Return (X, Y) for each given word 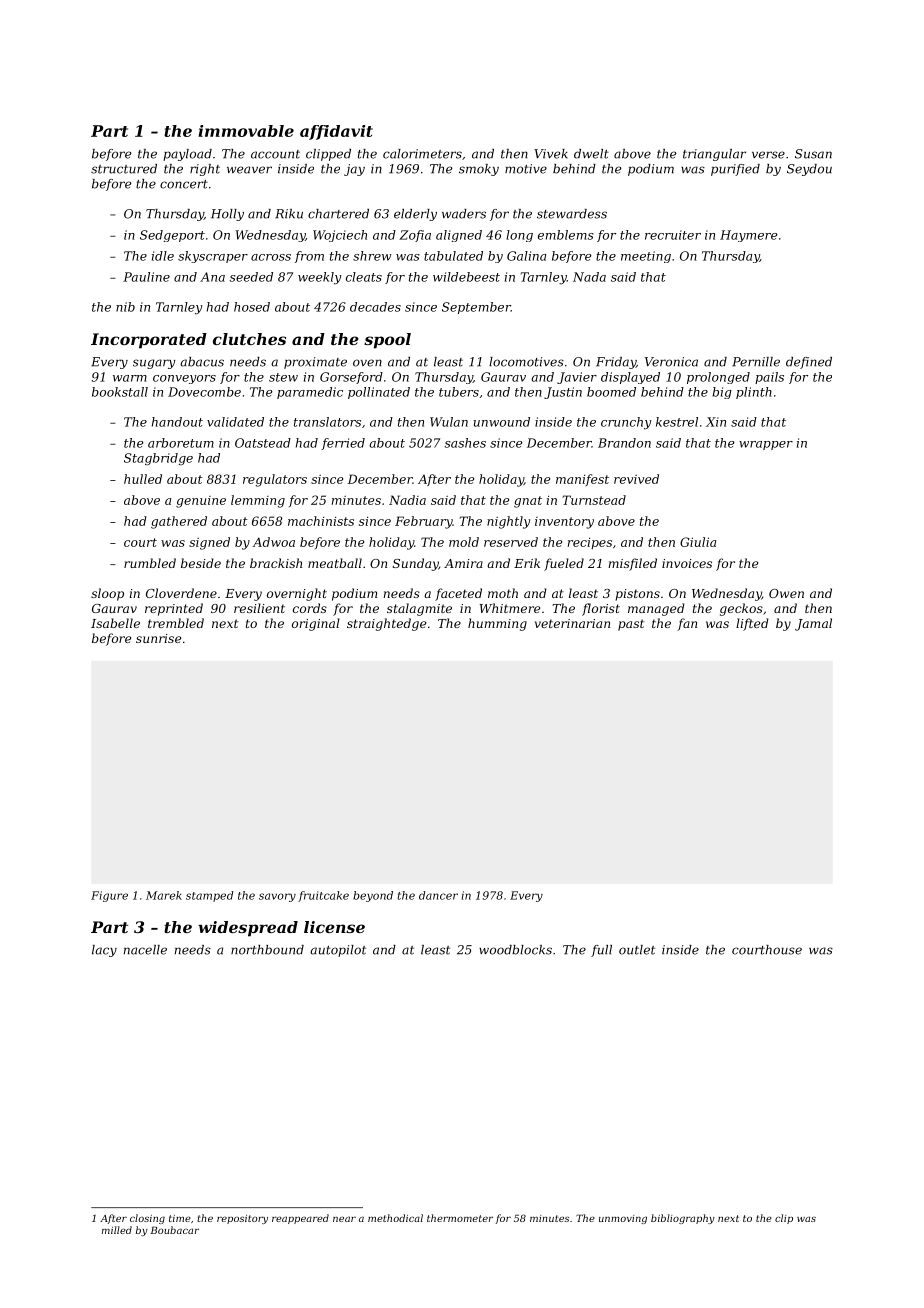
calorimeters (422, 154)
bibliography (683, 1219)
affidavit (336, 132)
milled (117, 1230)
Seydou (809, 170)
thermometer (460, 1218)
